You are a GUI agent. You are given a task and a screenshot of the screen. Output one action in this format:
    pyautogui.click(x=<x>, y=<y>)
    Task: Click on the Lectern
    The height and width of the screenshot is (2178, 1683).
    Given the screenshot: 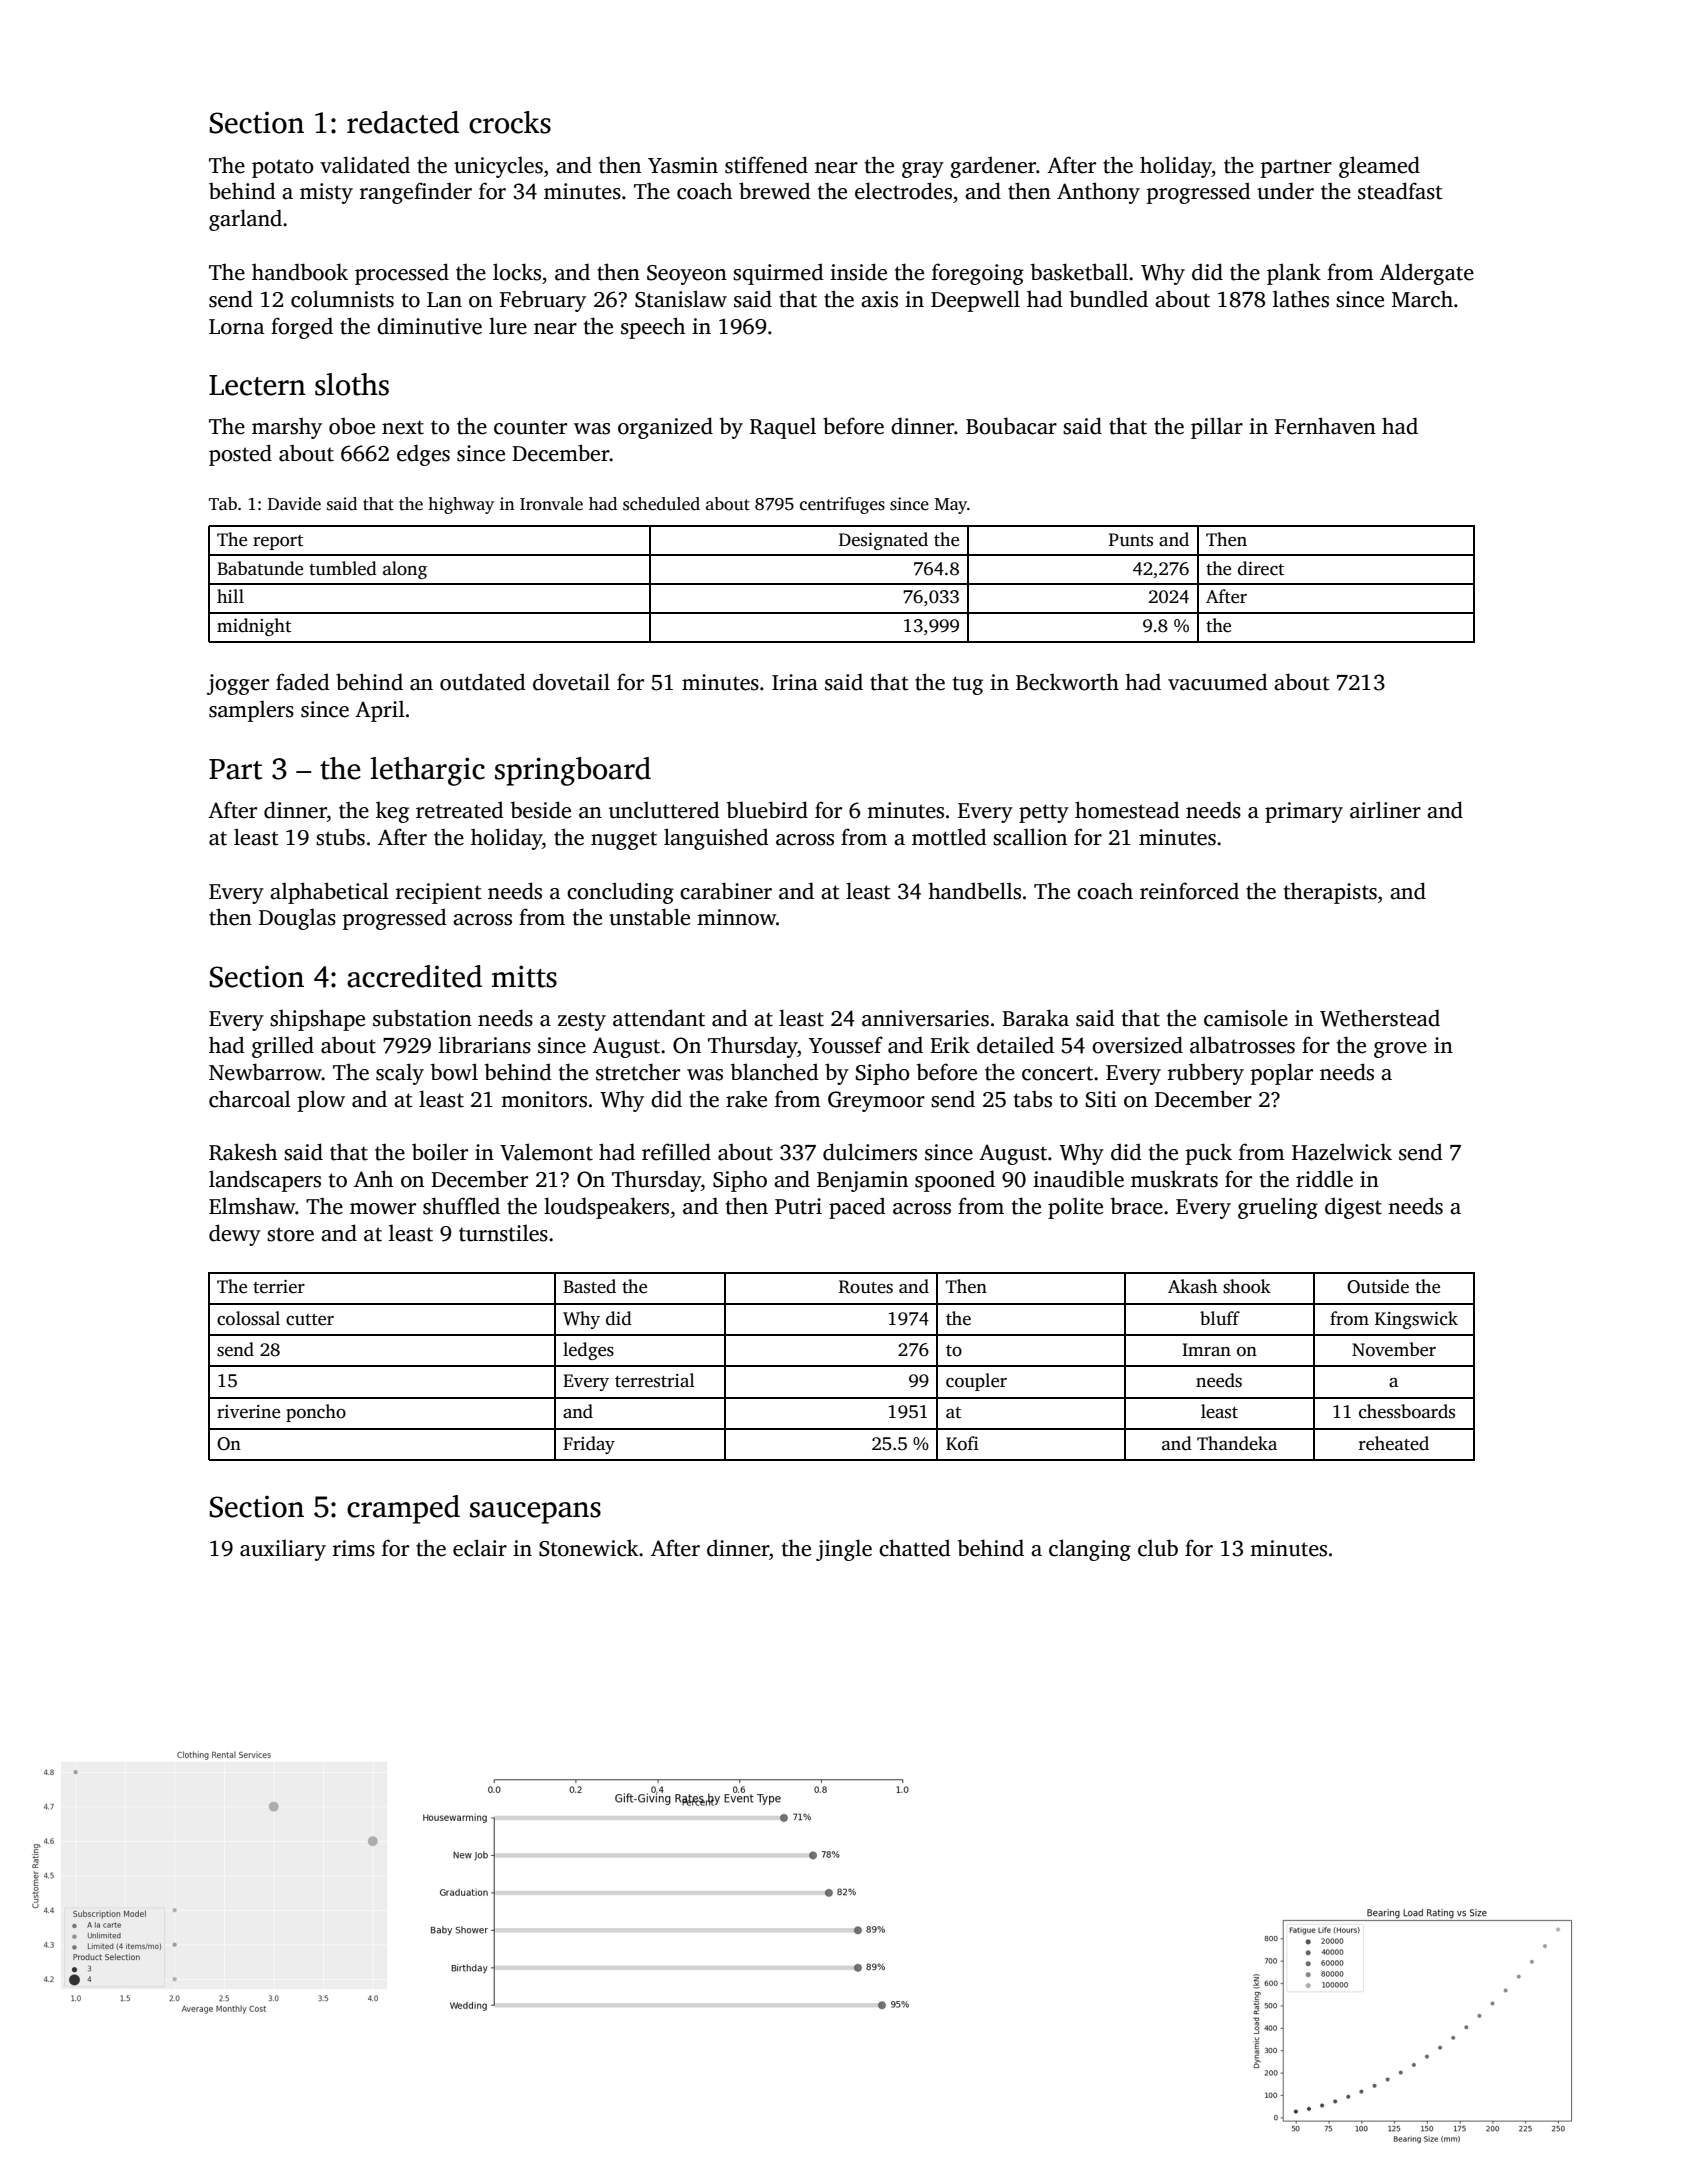 What is the action you would take?
    pyautogui.click(x=257, y=385)
